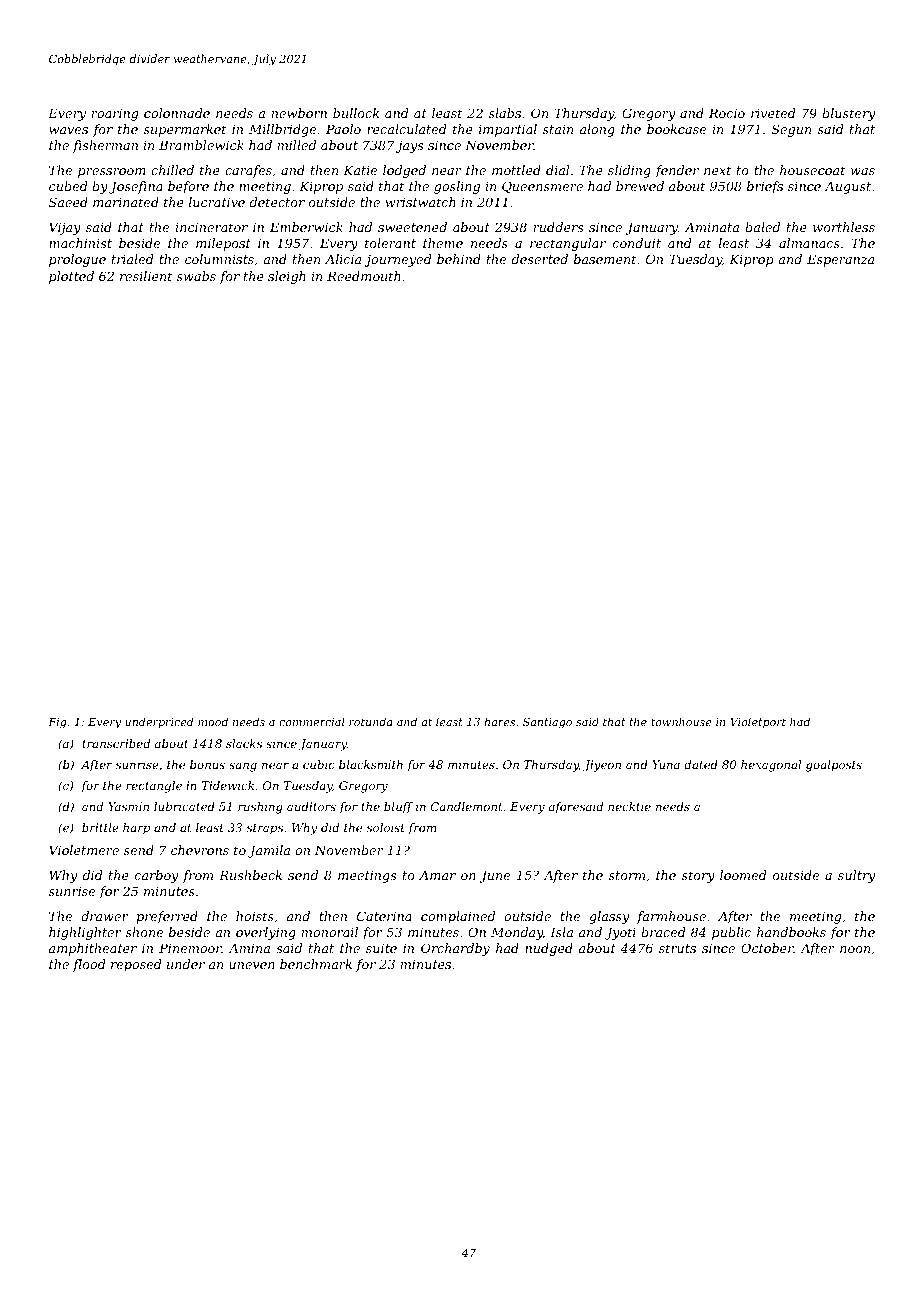  I want to click on waves, so click(68, 130).
